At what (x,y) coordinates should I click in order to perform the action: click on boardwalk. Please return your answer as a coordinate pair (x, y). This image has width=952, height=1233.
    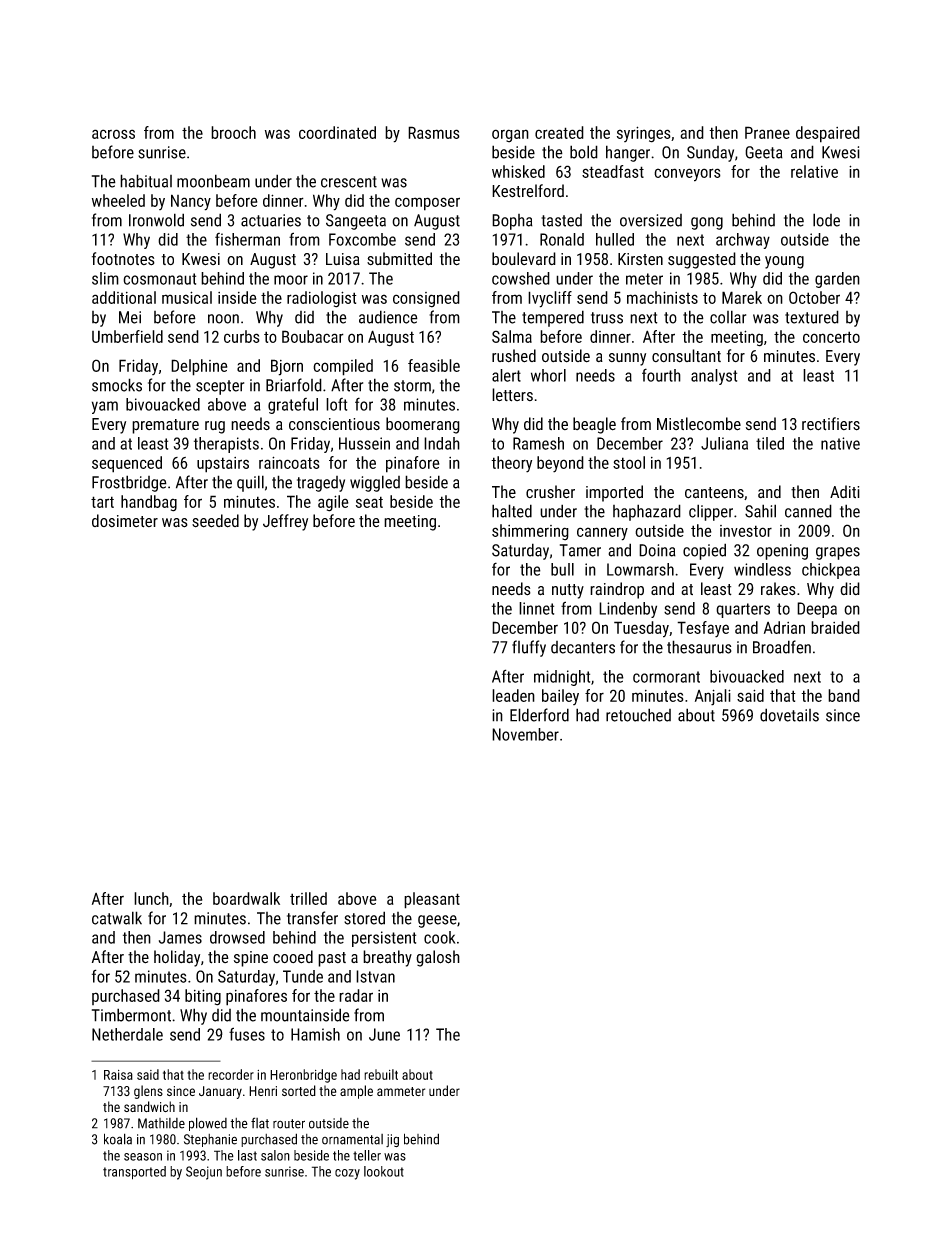
    Looking at the image, I should click on (246, 898).
